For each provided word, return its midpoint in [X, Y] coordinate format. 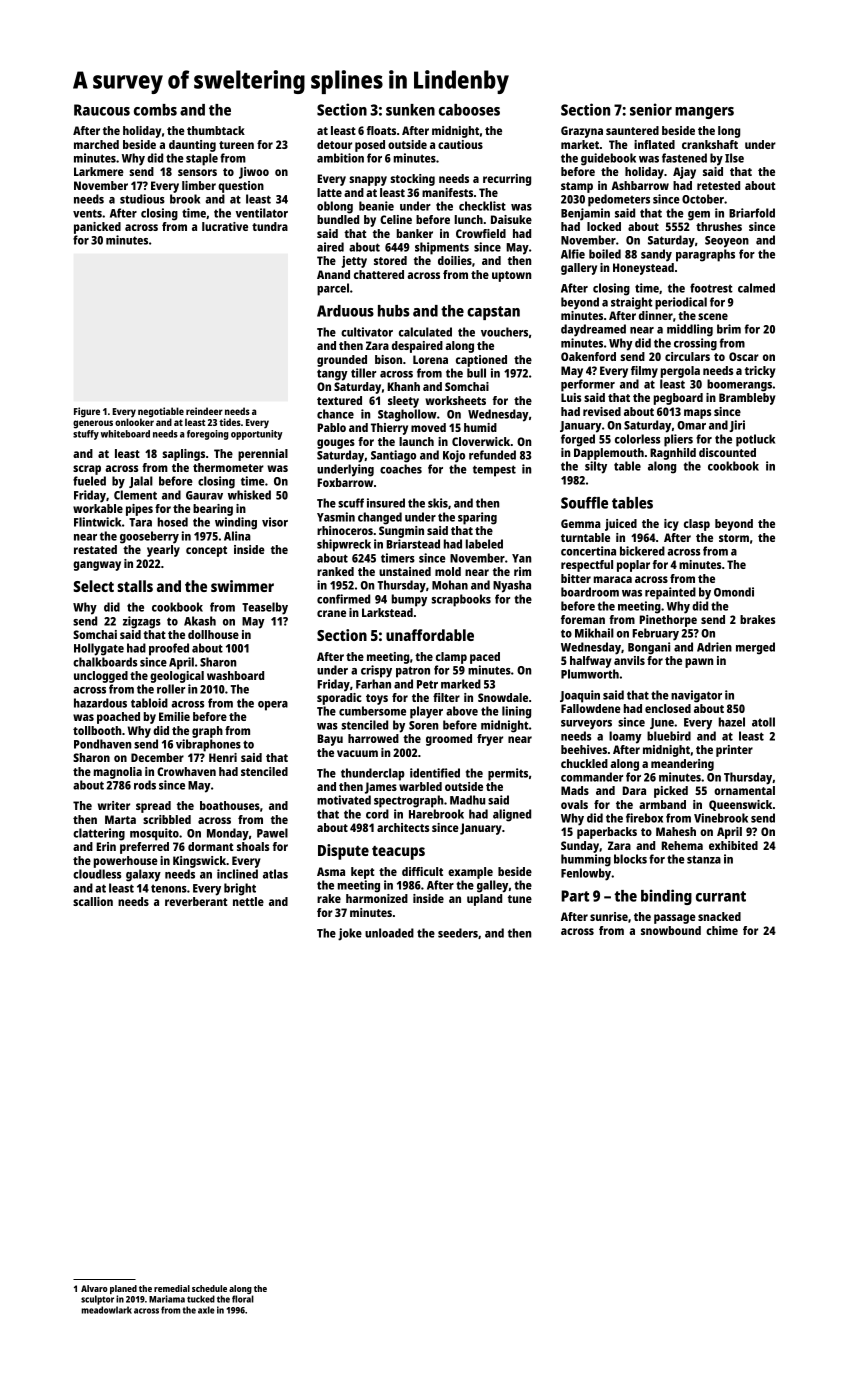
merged [755, 648]
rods [145, 785]
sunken [410, 110]
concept [206, 551]
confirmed [343, 599]
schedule [209, 1288]
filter [446, 697]
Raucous [102, 110]
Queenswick [740, 805]
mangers [704, 113]
